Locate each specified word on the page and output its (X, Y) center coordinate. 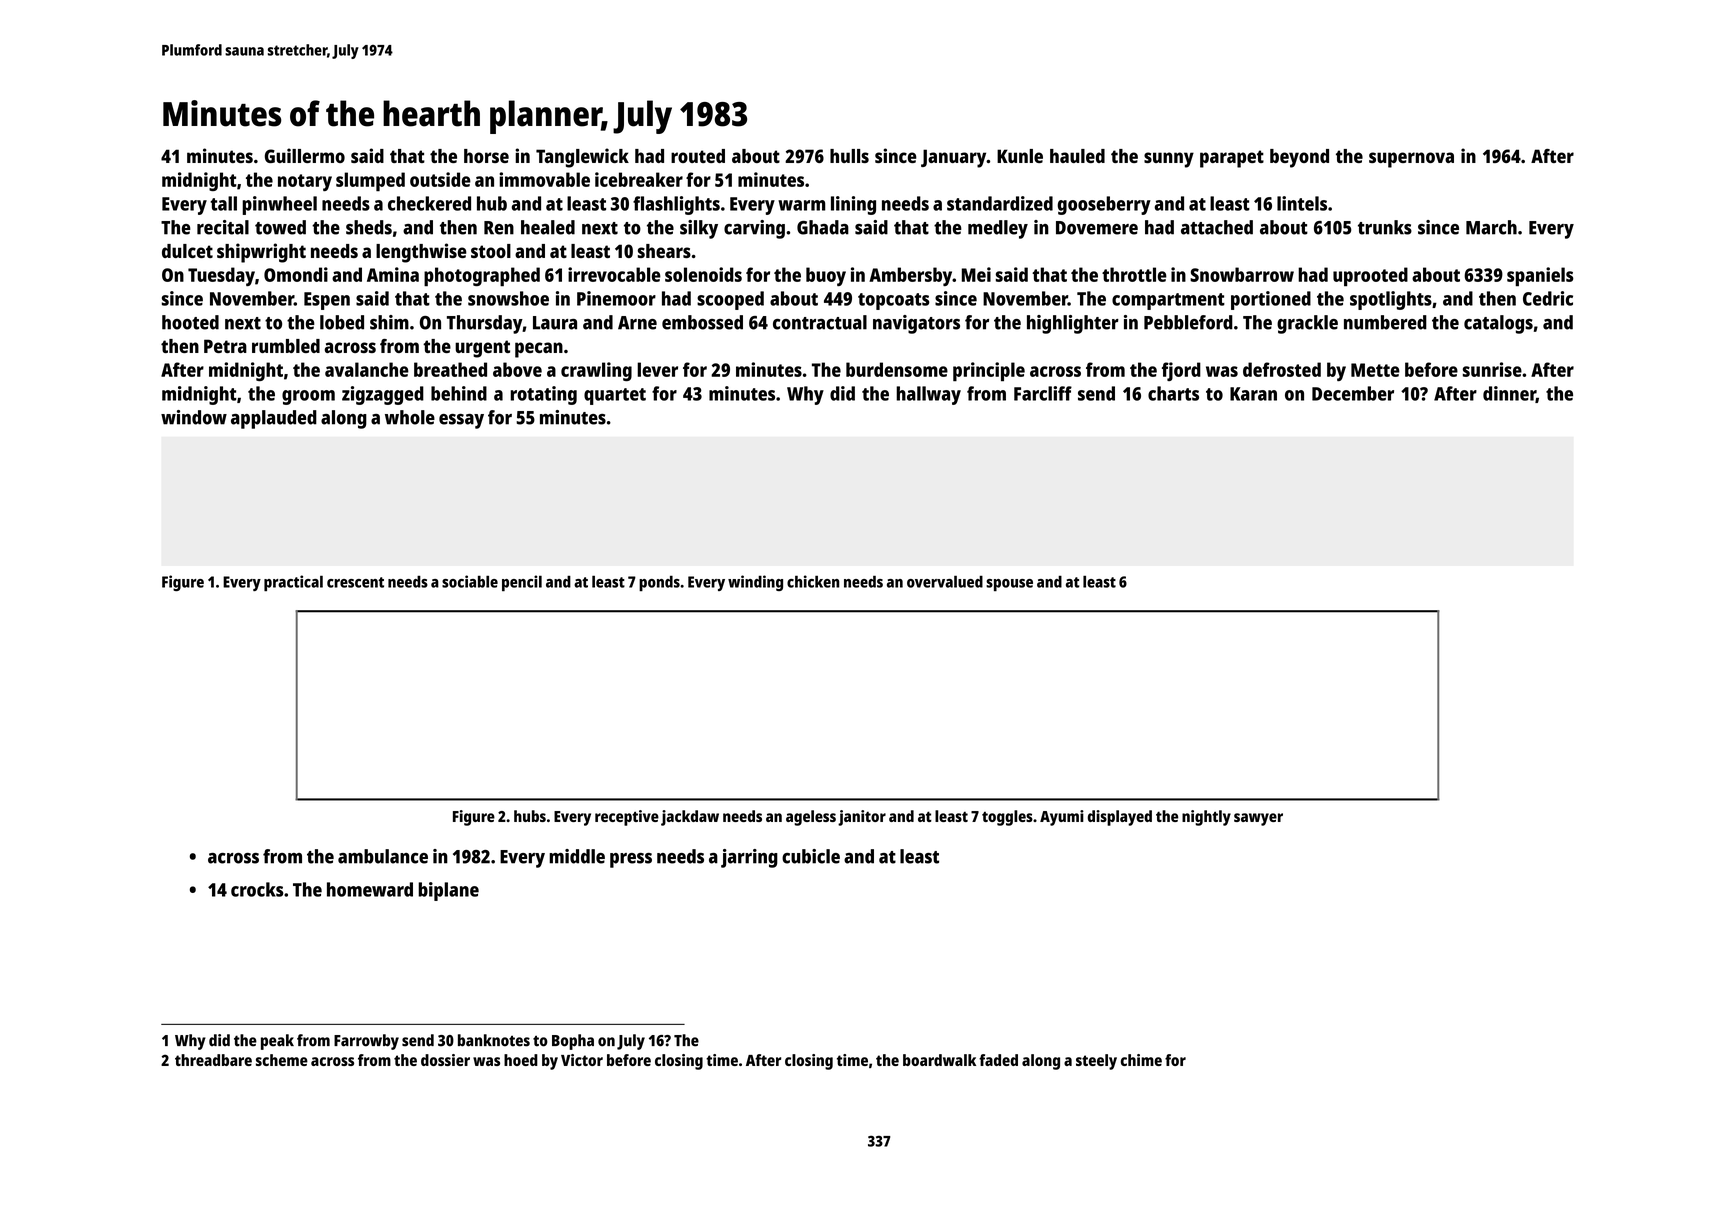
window (194, 417)
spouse (1009, 585)
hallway (928, 395)
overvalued (945, 581)
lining (853, 205)
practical (293, 583)
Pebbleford (1188, 322)
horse (486, 156)
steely (1096, 1062)
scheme (282, 1060)
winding (755, 583)
